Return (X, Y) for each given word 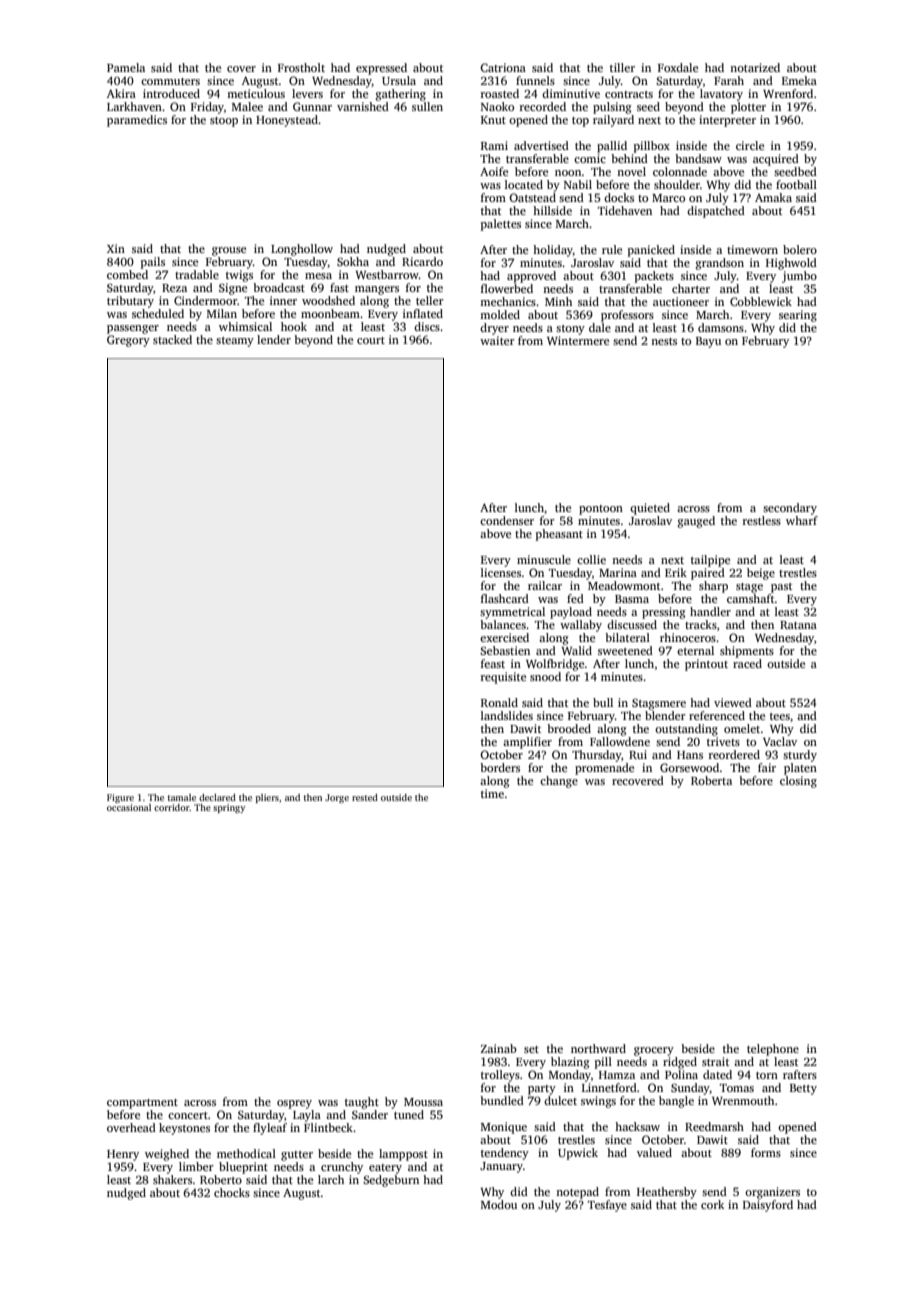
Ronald (499, 702)
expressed (381, 69)
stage (749, 588)
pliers (267, 798)
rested (365, 797)
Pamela (126, 67)
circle (750, 145)
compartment (142, 1104)
